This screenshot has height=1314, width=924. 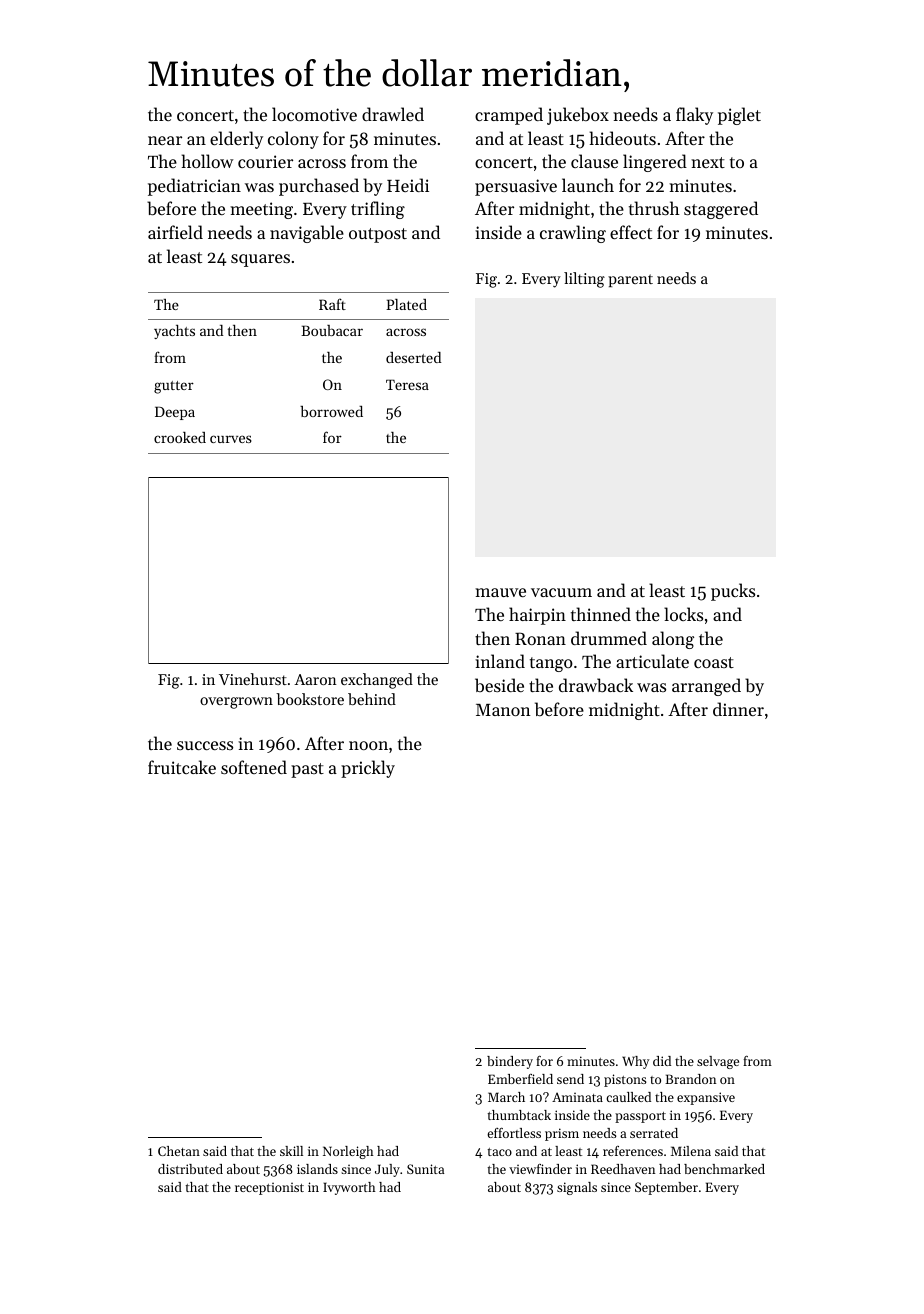 What do you see at coordinates (510, 1062) in the screenshot?
I see `bindery` at bounding box center [510, 1062].
